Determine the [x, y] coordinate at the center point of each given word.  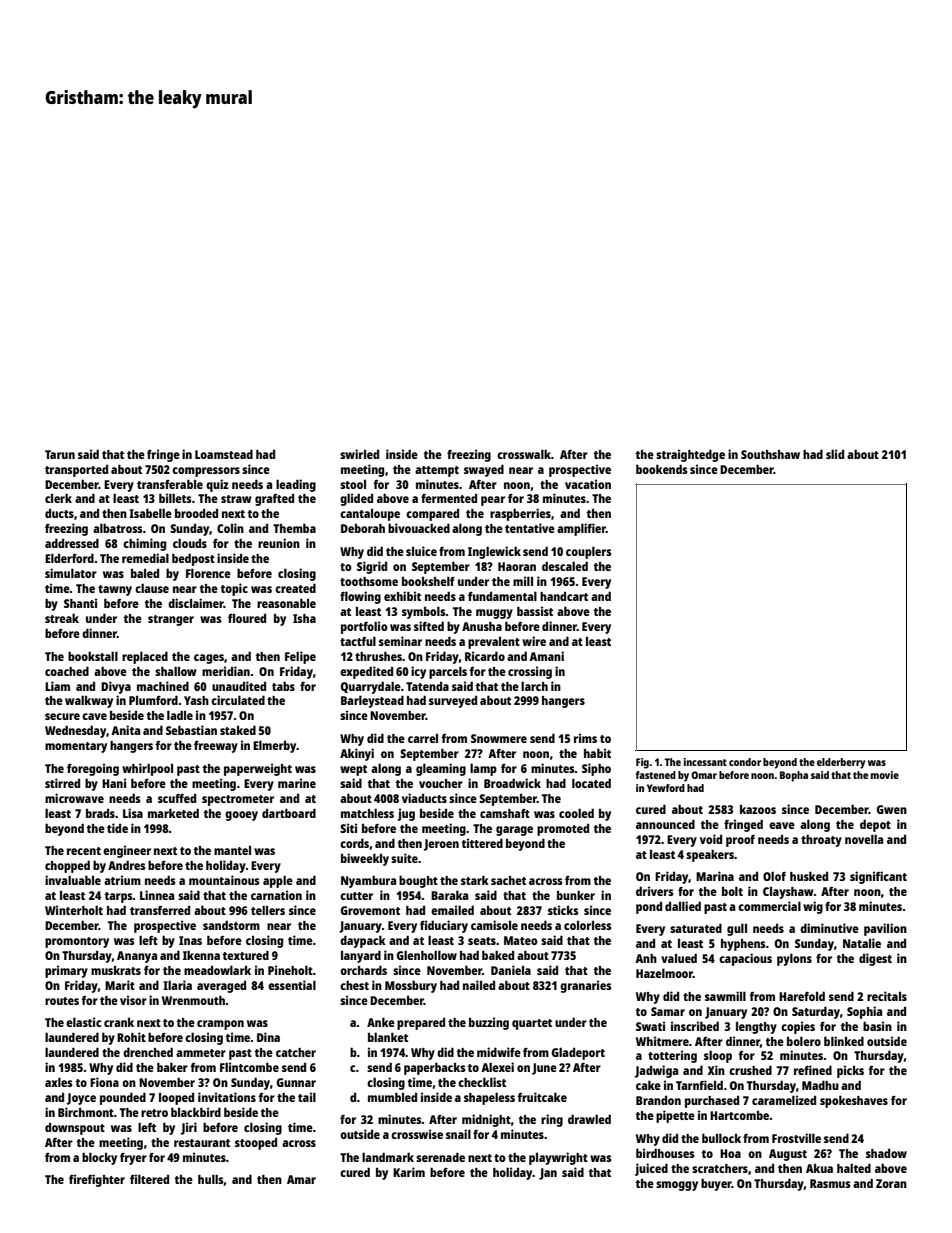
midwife [499, 1052]
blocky [99, 1158]
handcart [564, 596]
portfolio [364, 627]
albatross [118, 528]
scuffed [177, 798]
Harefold [802, 996]
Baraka [449, 895]
